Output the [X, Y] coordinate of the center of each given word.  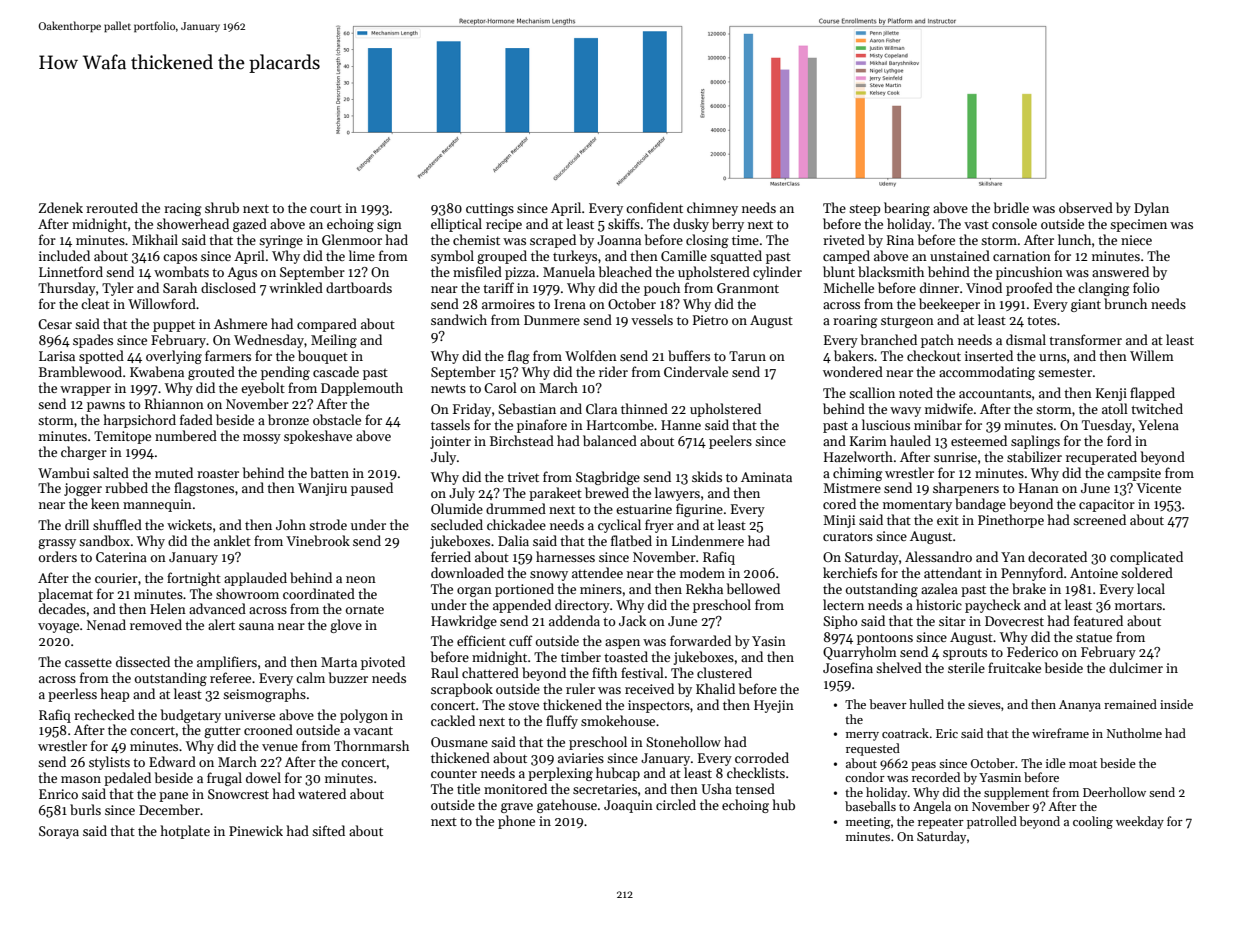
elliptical [456, 225]
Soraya [59, 832]
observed [1086, 207]
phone [516, 822]
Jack [632, 620]
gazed [250, 225]
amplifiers [227, 663]
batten [329, 472]
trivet [523, 477]
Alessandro [938, 556]
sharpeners [966, 489]
